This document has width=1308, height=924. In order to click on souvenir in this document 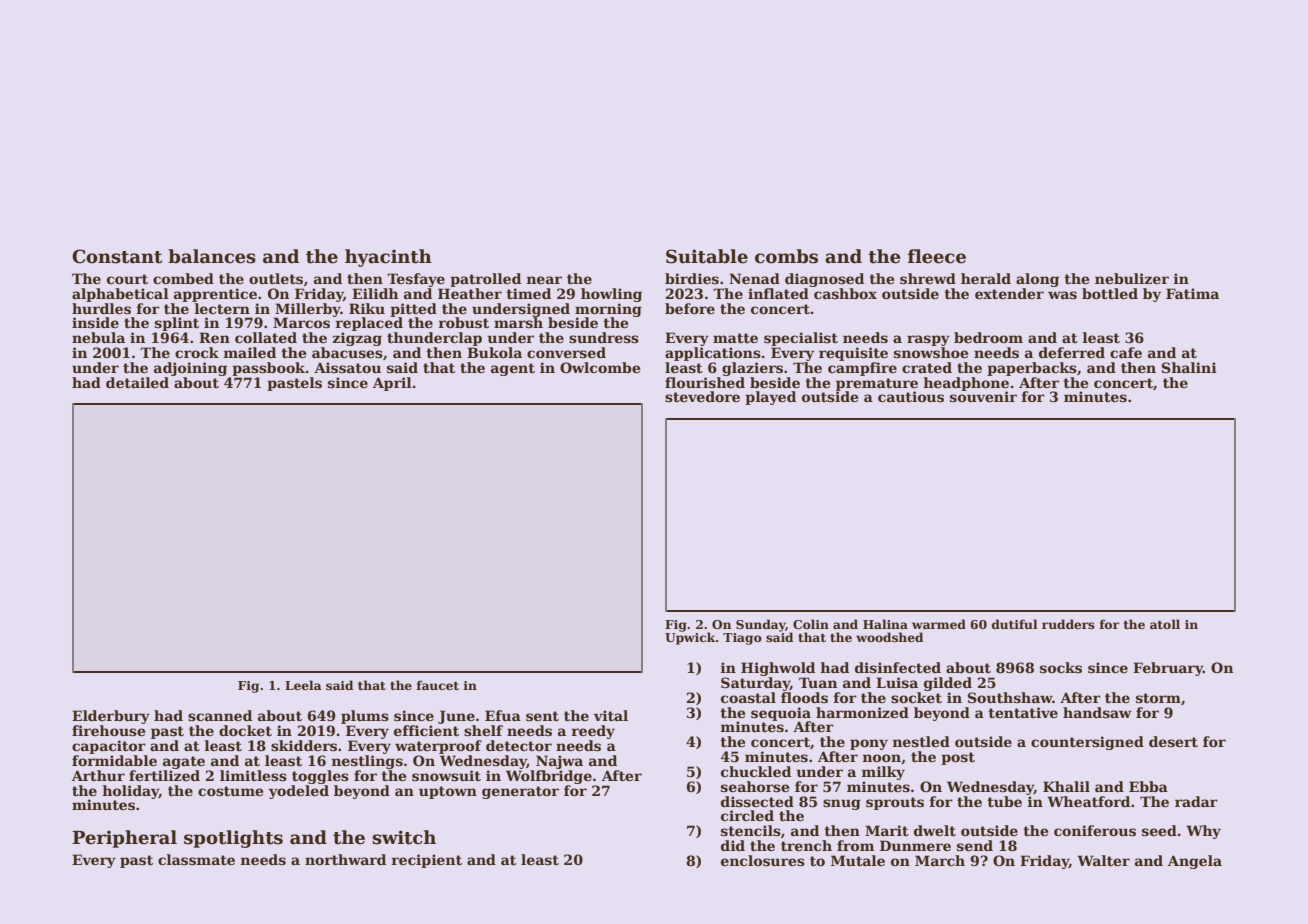, I will do `click(983, 396)`.
